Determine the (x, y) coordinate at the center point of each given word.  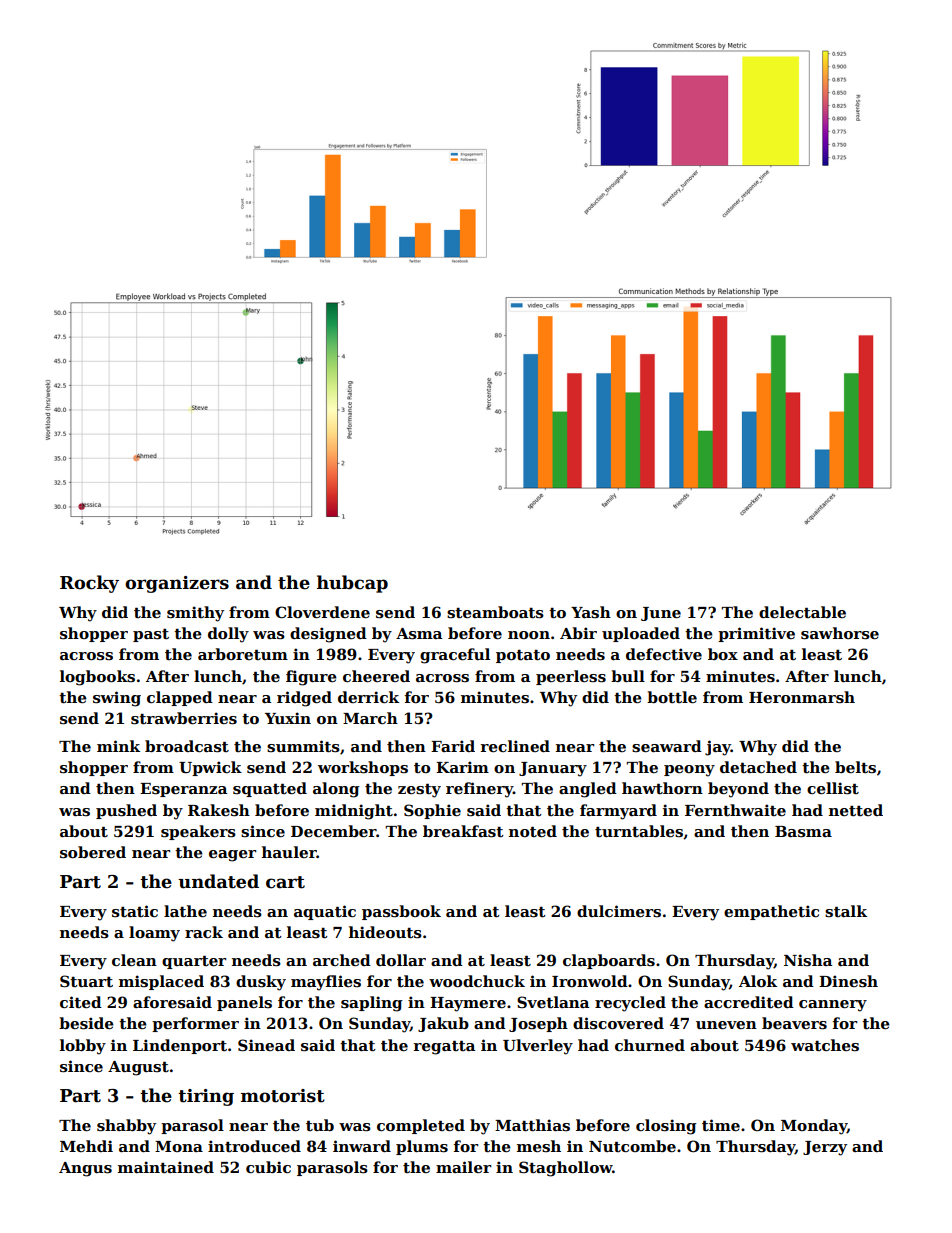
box (723, 654)
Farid (453, 746)
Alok (758, 981)
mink (118, 746)
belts (855, 767)
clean (134, 960)
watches (825, 1045)
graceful (455, 656)
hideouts (385, 932)
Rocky (89, 584)
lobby (83, 1047)
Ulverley (538, 1047)
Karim (462, 767)
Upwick (210, 768)
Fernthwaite (735, 810)
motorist (283, 1096)
